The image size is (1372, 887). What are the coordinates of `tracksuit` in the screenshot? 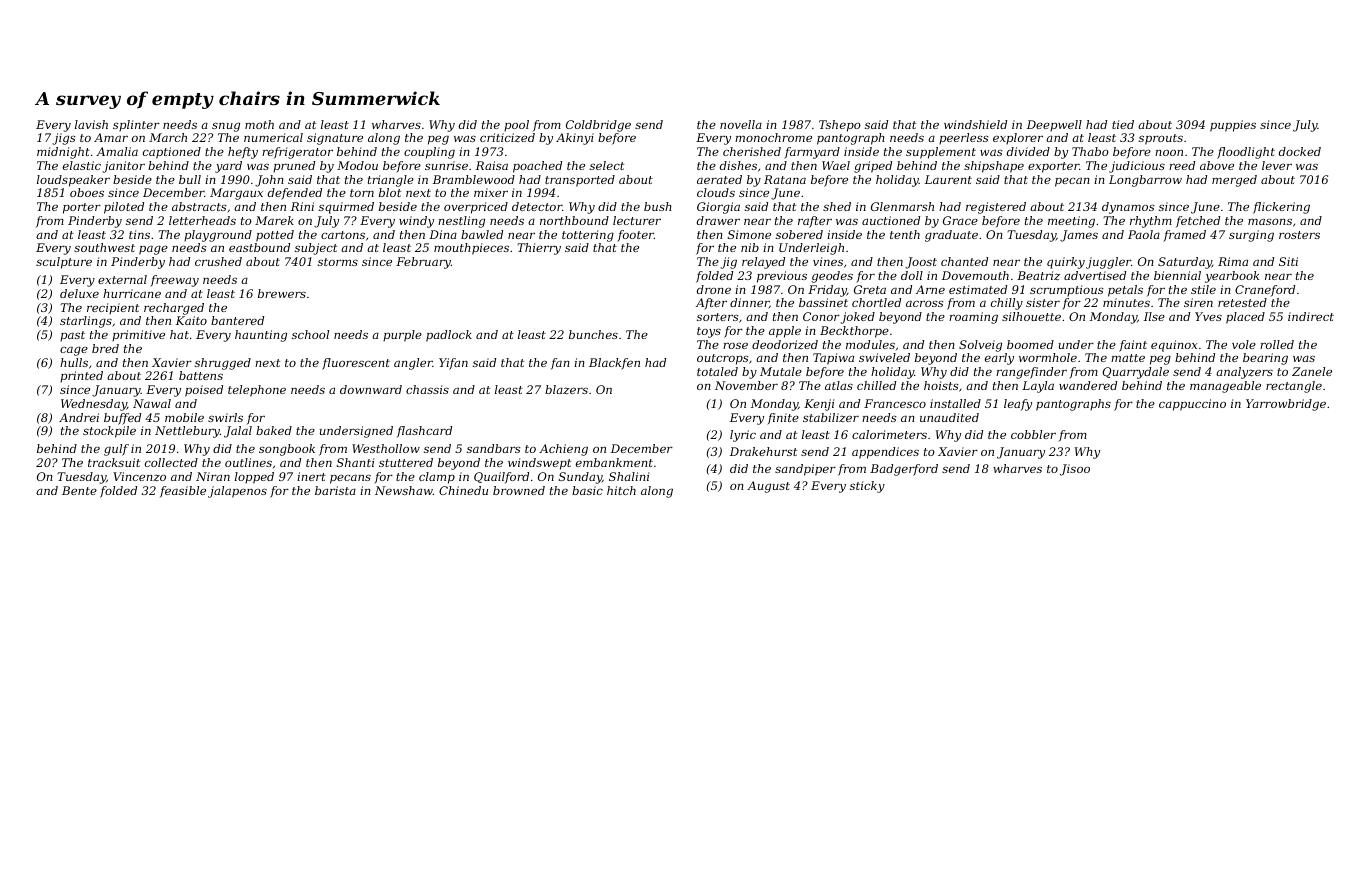 It's located at (114, 462).
